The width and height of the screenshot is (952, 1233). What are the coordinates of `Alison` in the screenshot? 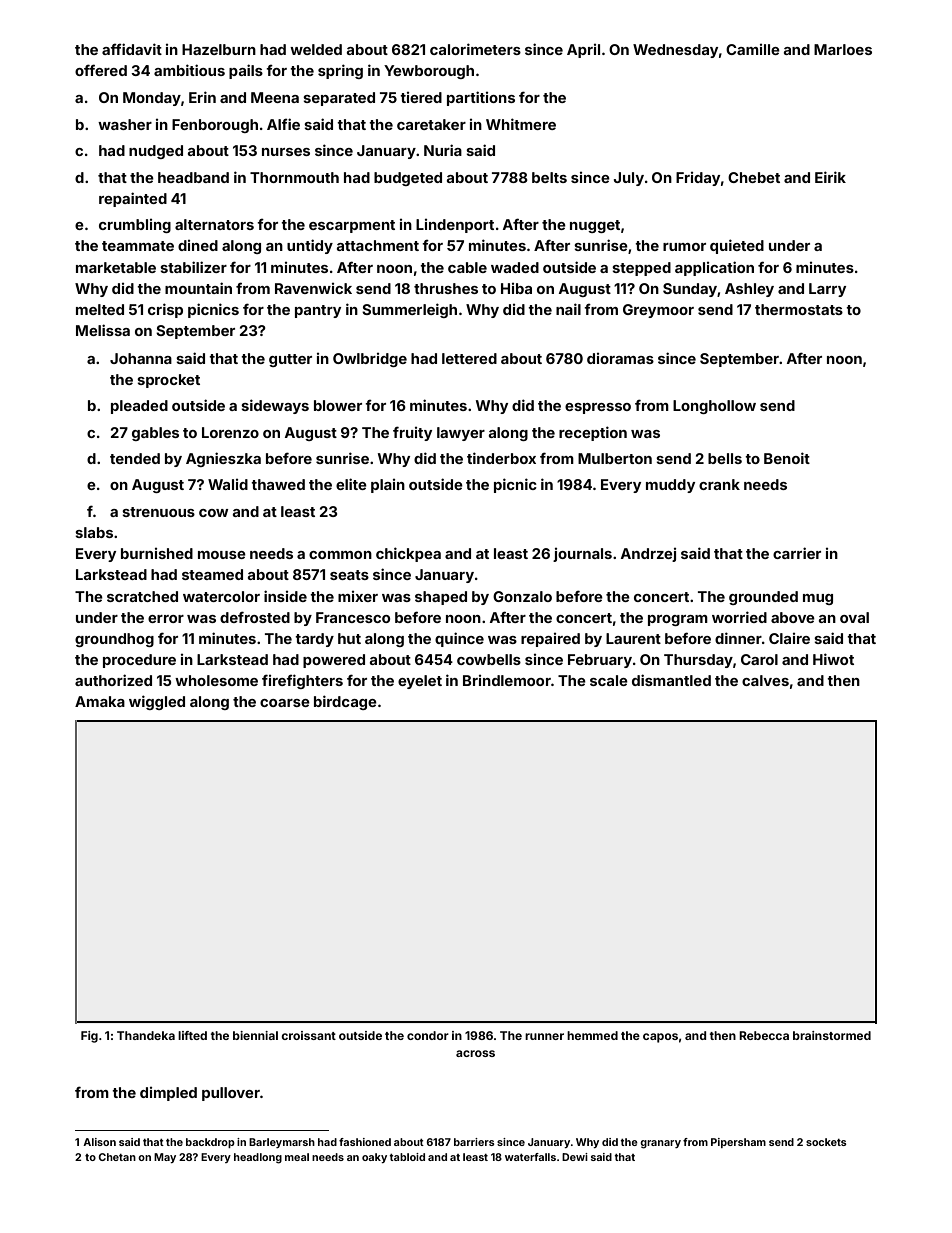 It's located at (99, 1142).
